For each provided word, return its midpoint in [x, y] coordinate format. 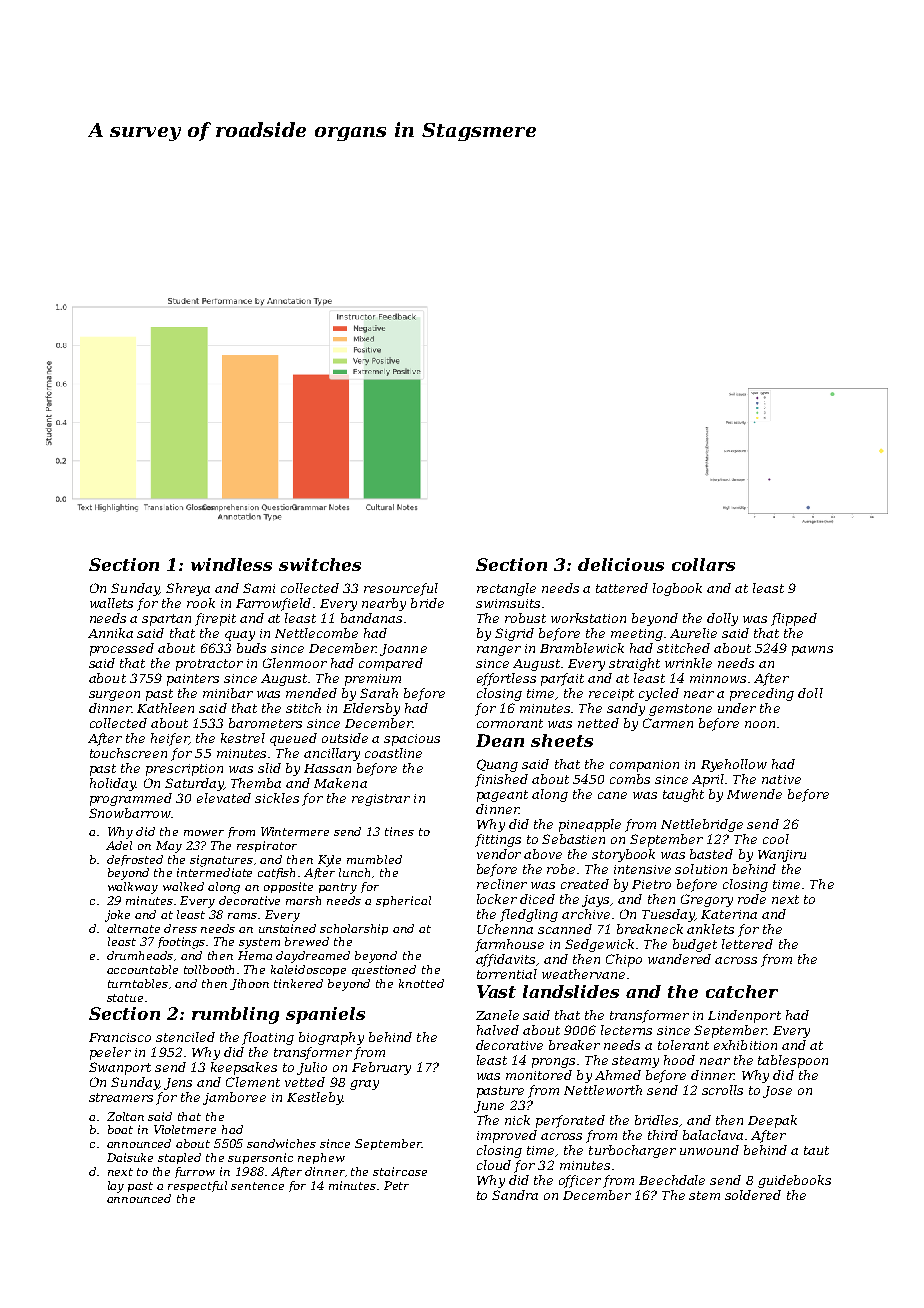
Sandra [515, 1195]
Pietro [651, 884]
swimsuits [508, 603]
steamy [635, 1062]
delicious [621, 564]
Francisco [120, 1037]
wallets [111, 603]
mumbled [374, 859]
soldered [753, 1195]
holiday [113, 784]
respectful [197, 1186]
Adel [119, 845]
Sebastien [573, 839]
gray [364, 1085]
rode [752, 899]
